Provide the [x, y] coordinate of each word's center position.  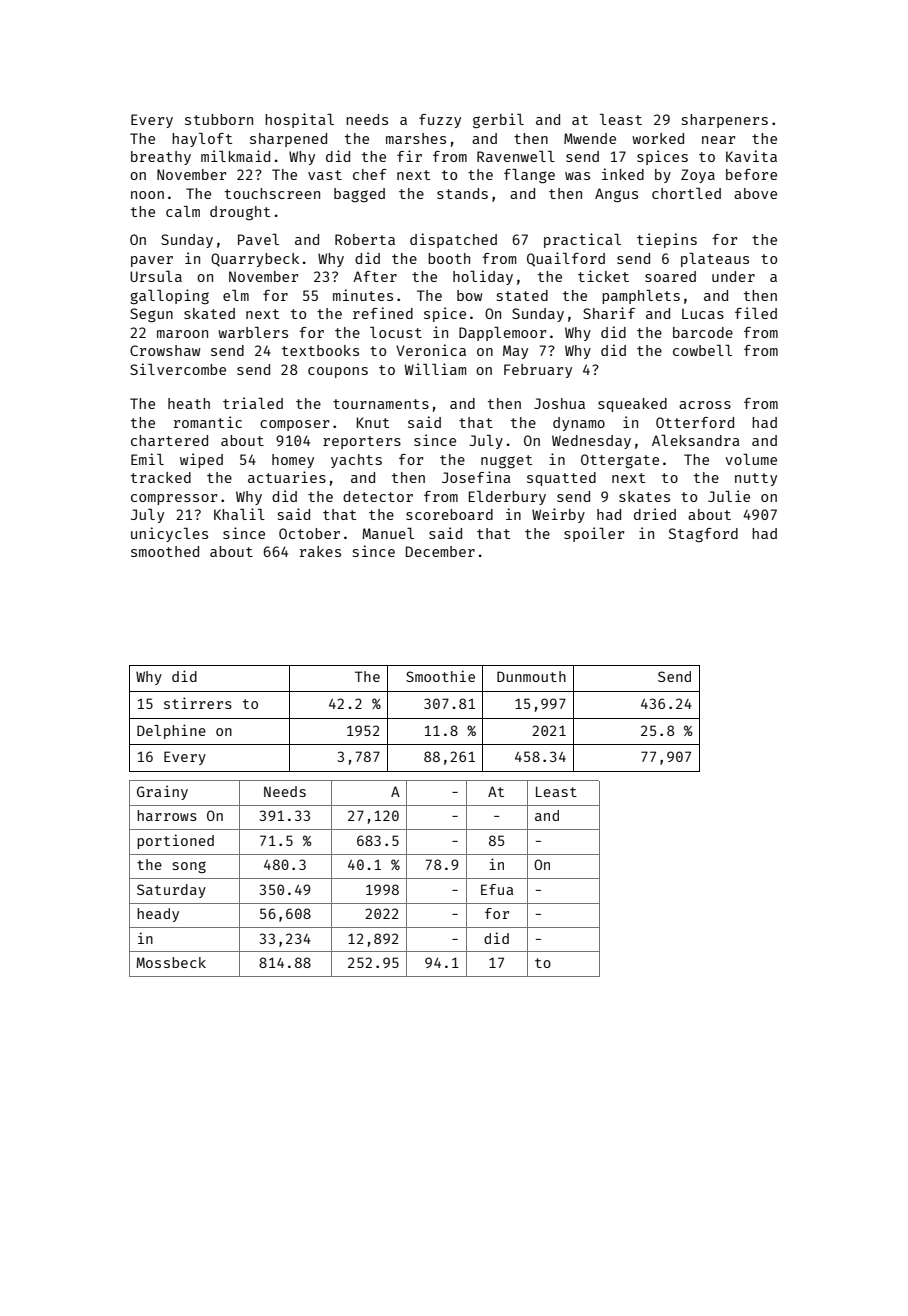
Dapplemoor [502, 334]
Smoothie [440, 676]
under [733, 276]
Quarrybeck [255, 260]
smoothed [165, 551]
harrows [167, 815]
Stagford [703, 535]
